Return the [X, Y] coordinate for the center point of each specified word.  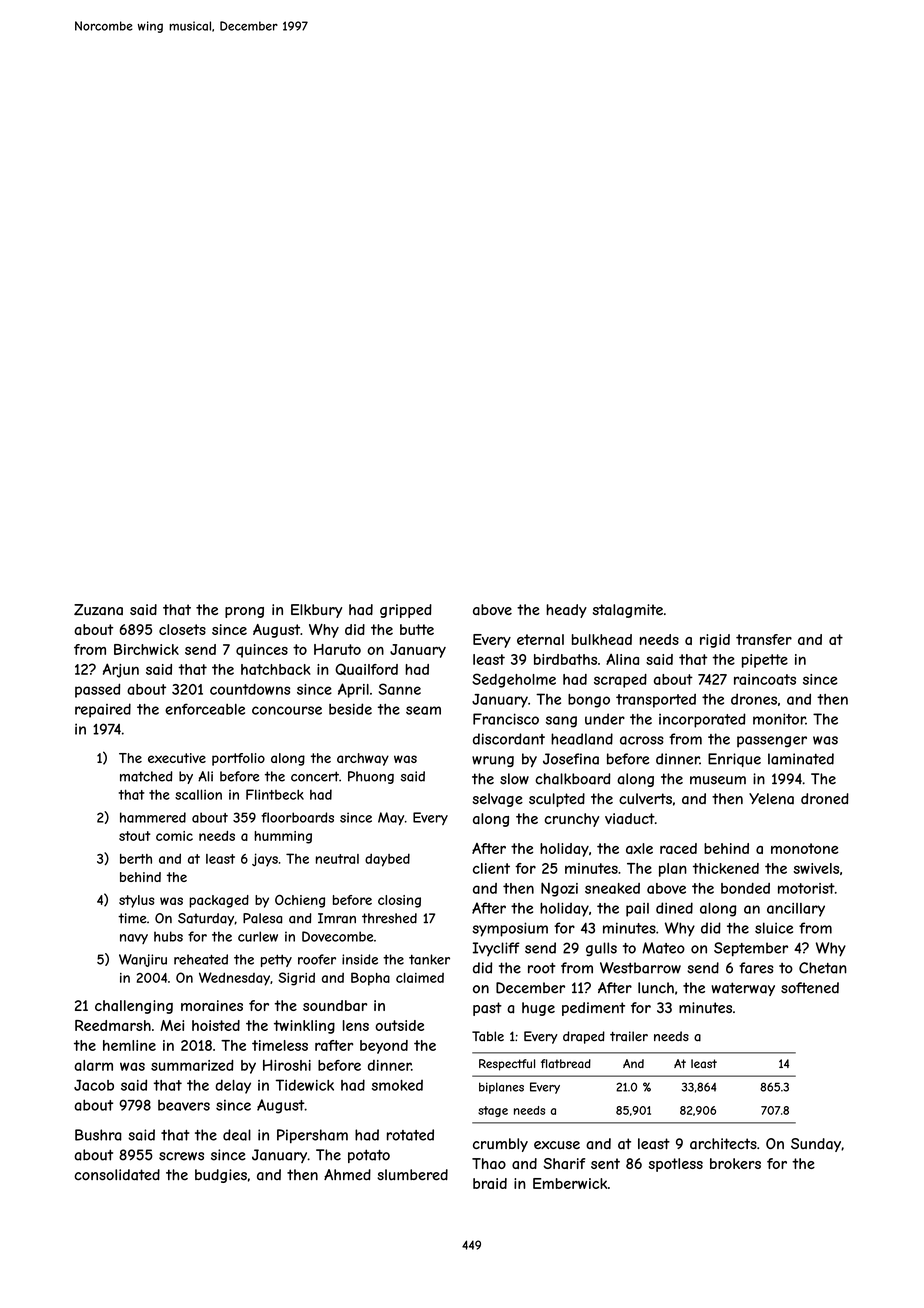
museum [718, 780]
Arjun [121, 670]
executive [177, 758]
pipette [765, 661]
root [541, 968]
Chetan [823, 968]
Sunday [816, 1145]
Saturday [206, 919]
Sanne [400, 689]
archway [363, 759]
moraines [212, 1005]
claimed [420, 978]
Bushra [98, 1135]
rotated [410, 1135]
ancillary [796, 910]
